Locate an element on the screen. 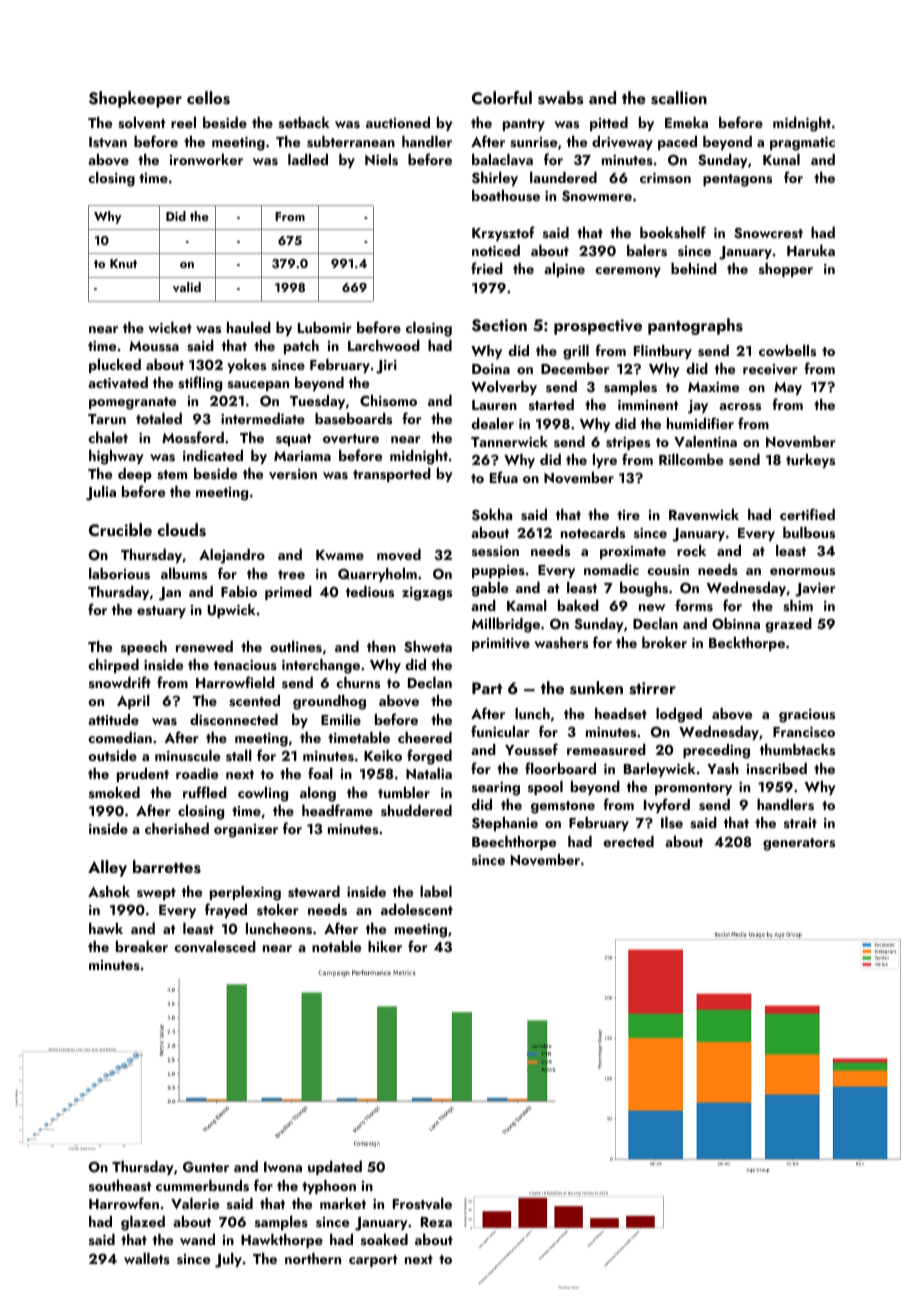 The width and height of the screenshot is (924, 1308). erected is located at coordinates (628, 841).
